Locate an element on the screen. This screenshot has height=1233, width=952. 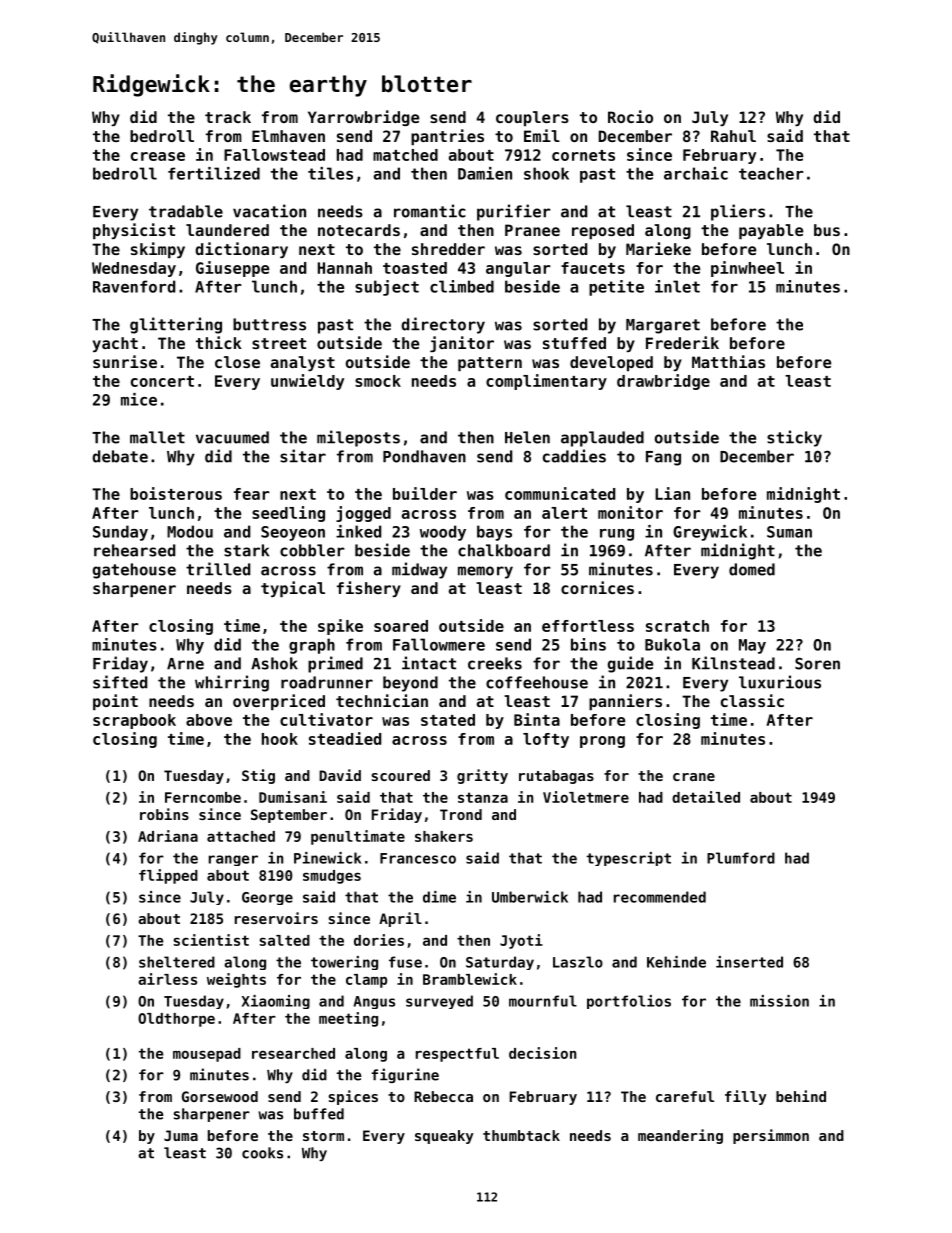
decision is located at coordinates (542, 1053).
